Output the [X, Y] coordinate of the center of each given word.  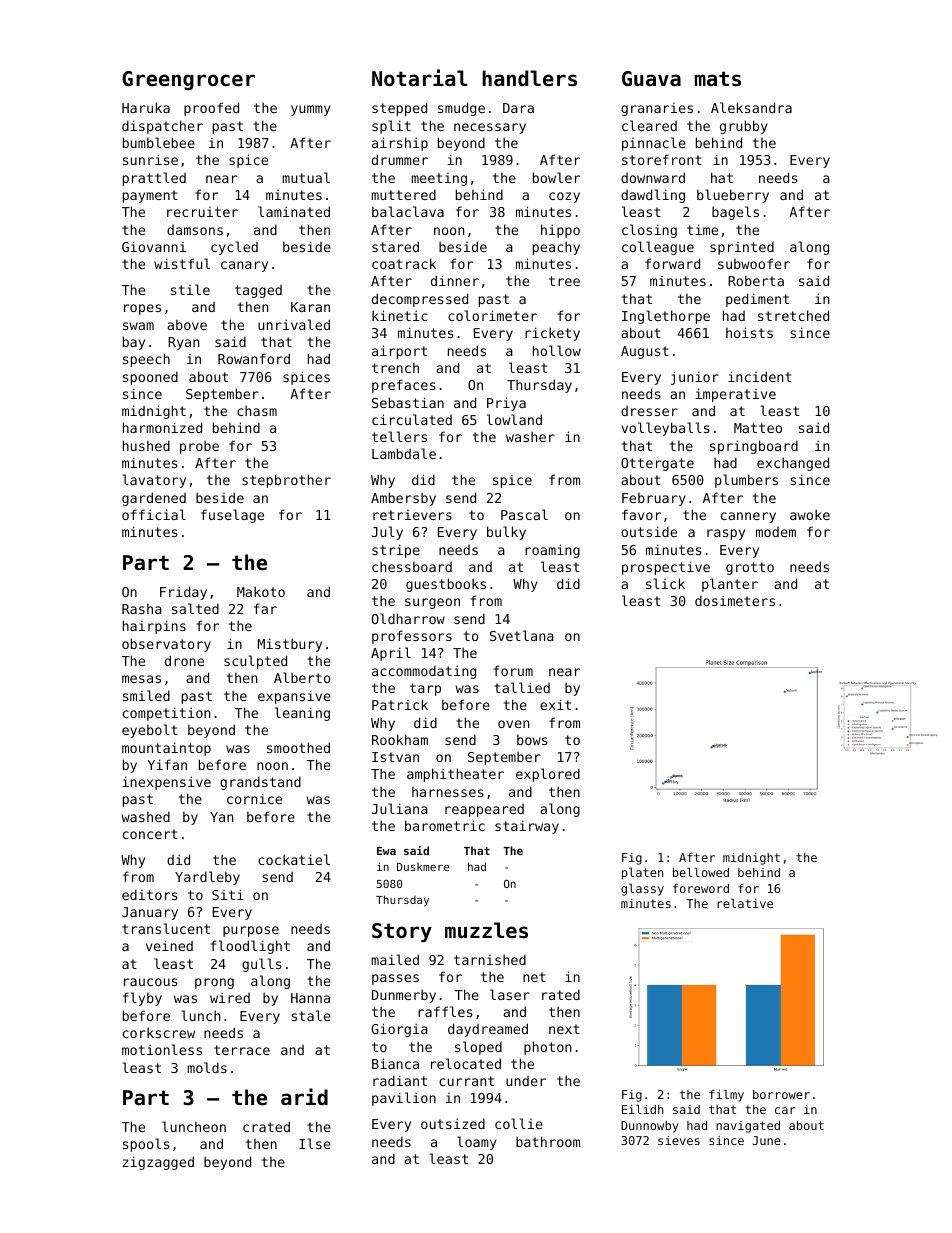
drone [184, 660]
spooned [150, 378]
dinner [455, 280]
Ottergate [657, 464]
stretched [793, 315]
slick [665, 583]
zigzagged [158, 1163]
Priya [506, 404]
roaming [552, 551]
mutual [306, 177]
